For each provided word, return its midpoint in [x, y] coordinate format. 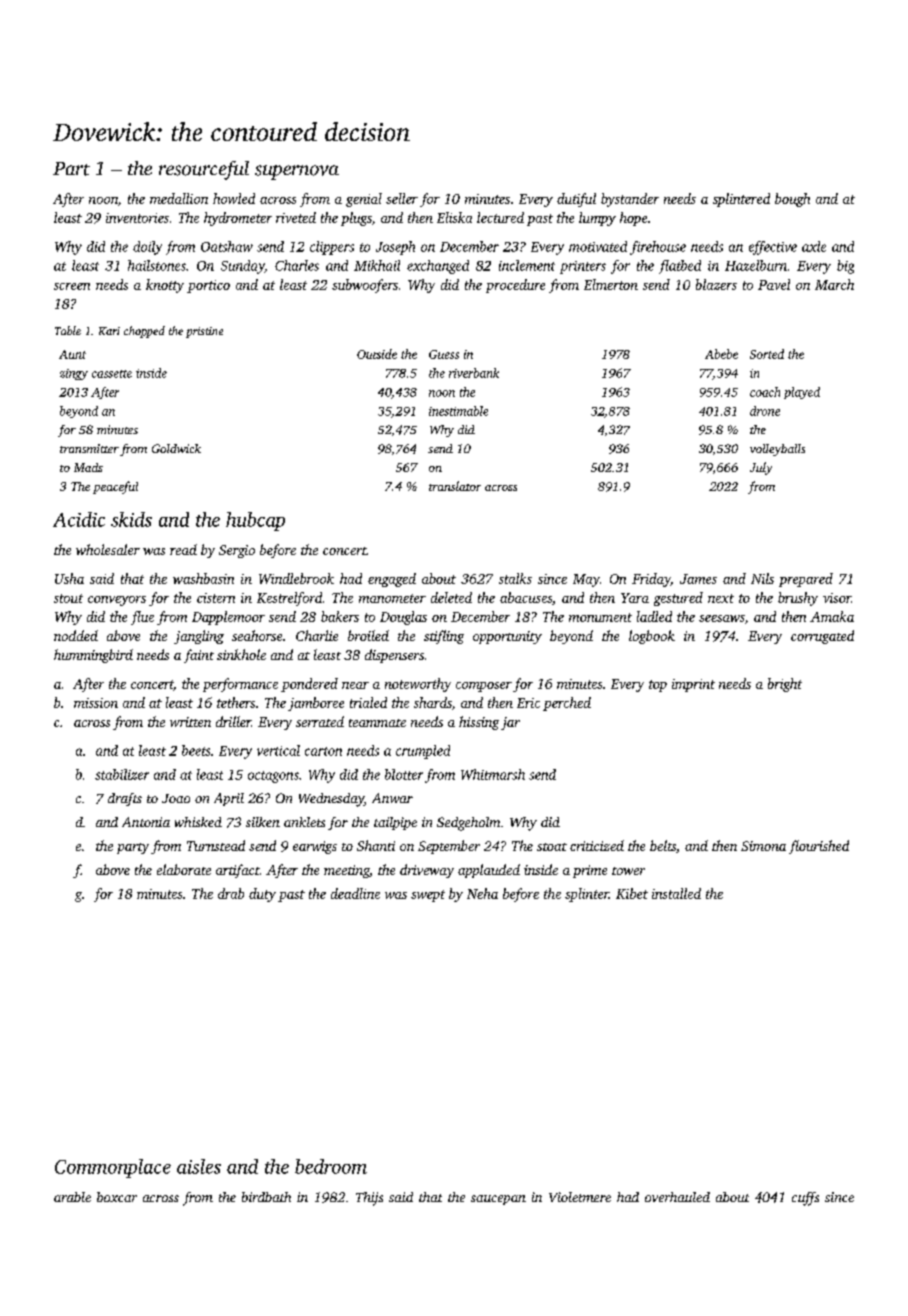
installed [676, 893]
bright [785, 685]
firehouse [658, 248]
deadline [355, 893]
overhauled [677, 1197]
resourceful [204, 170]
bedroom [331, 1166]
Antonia [146, 822]
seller [402, 198]
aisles [199, 1166]
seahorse [257, 635]
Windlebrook [296, 578]
